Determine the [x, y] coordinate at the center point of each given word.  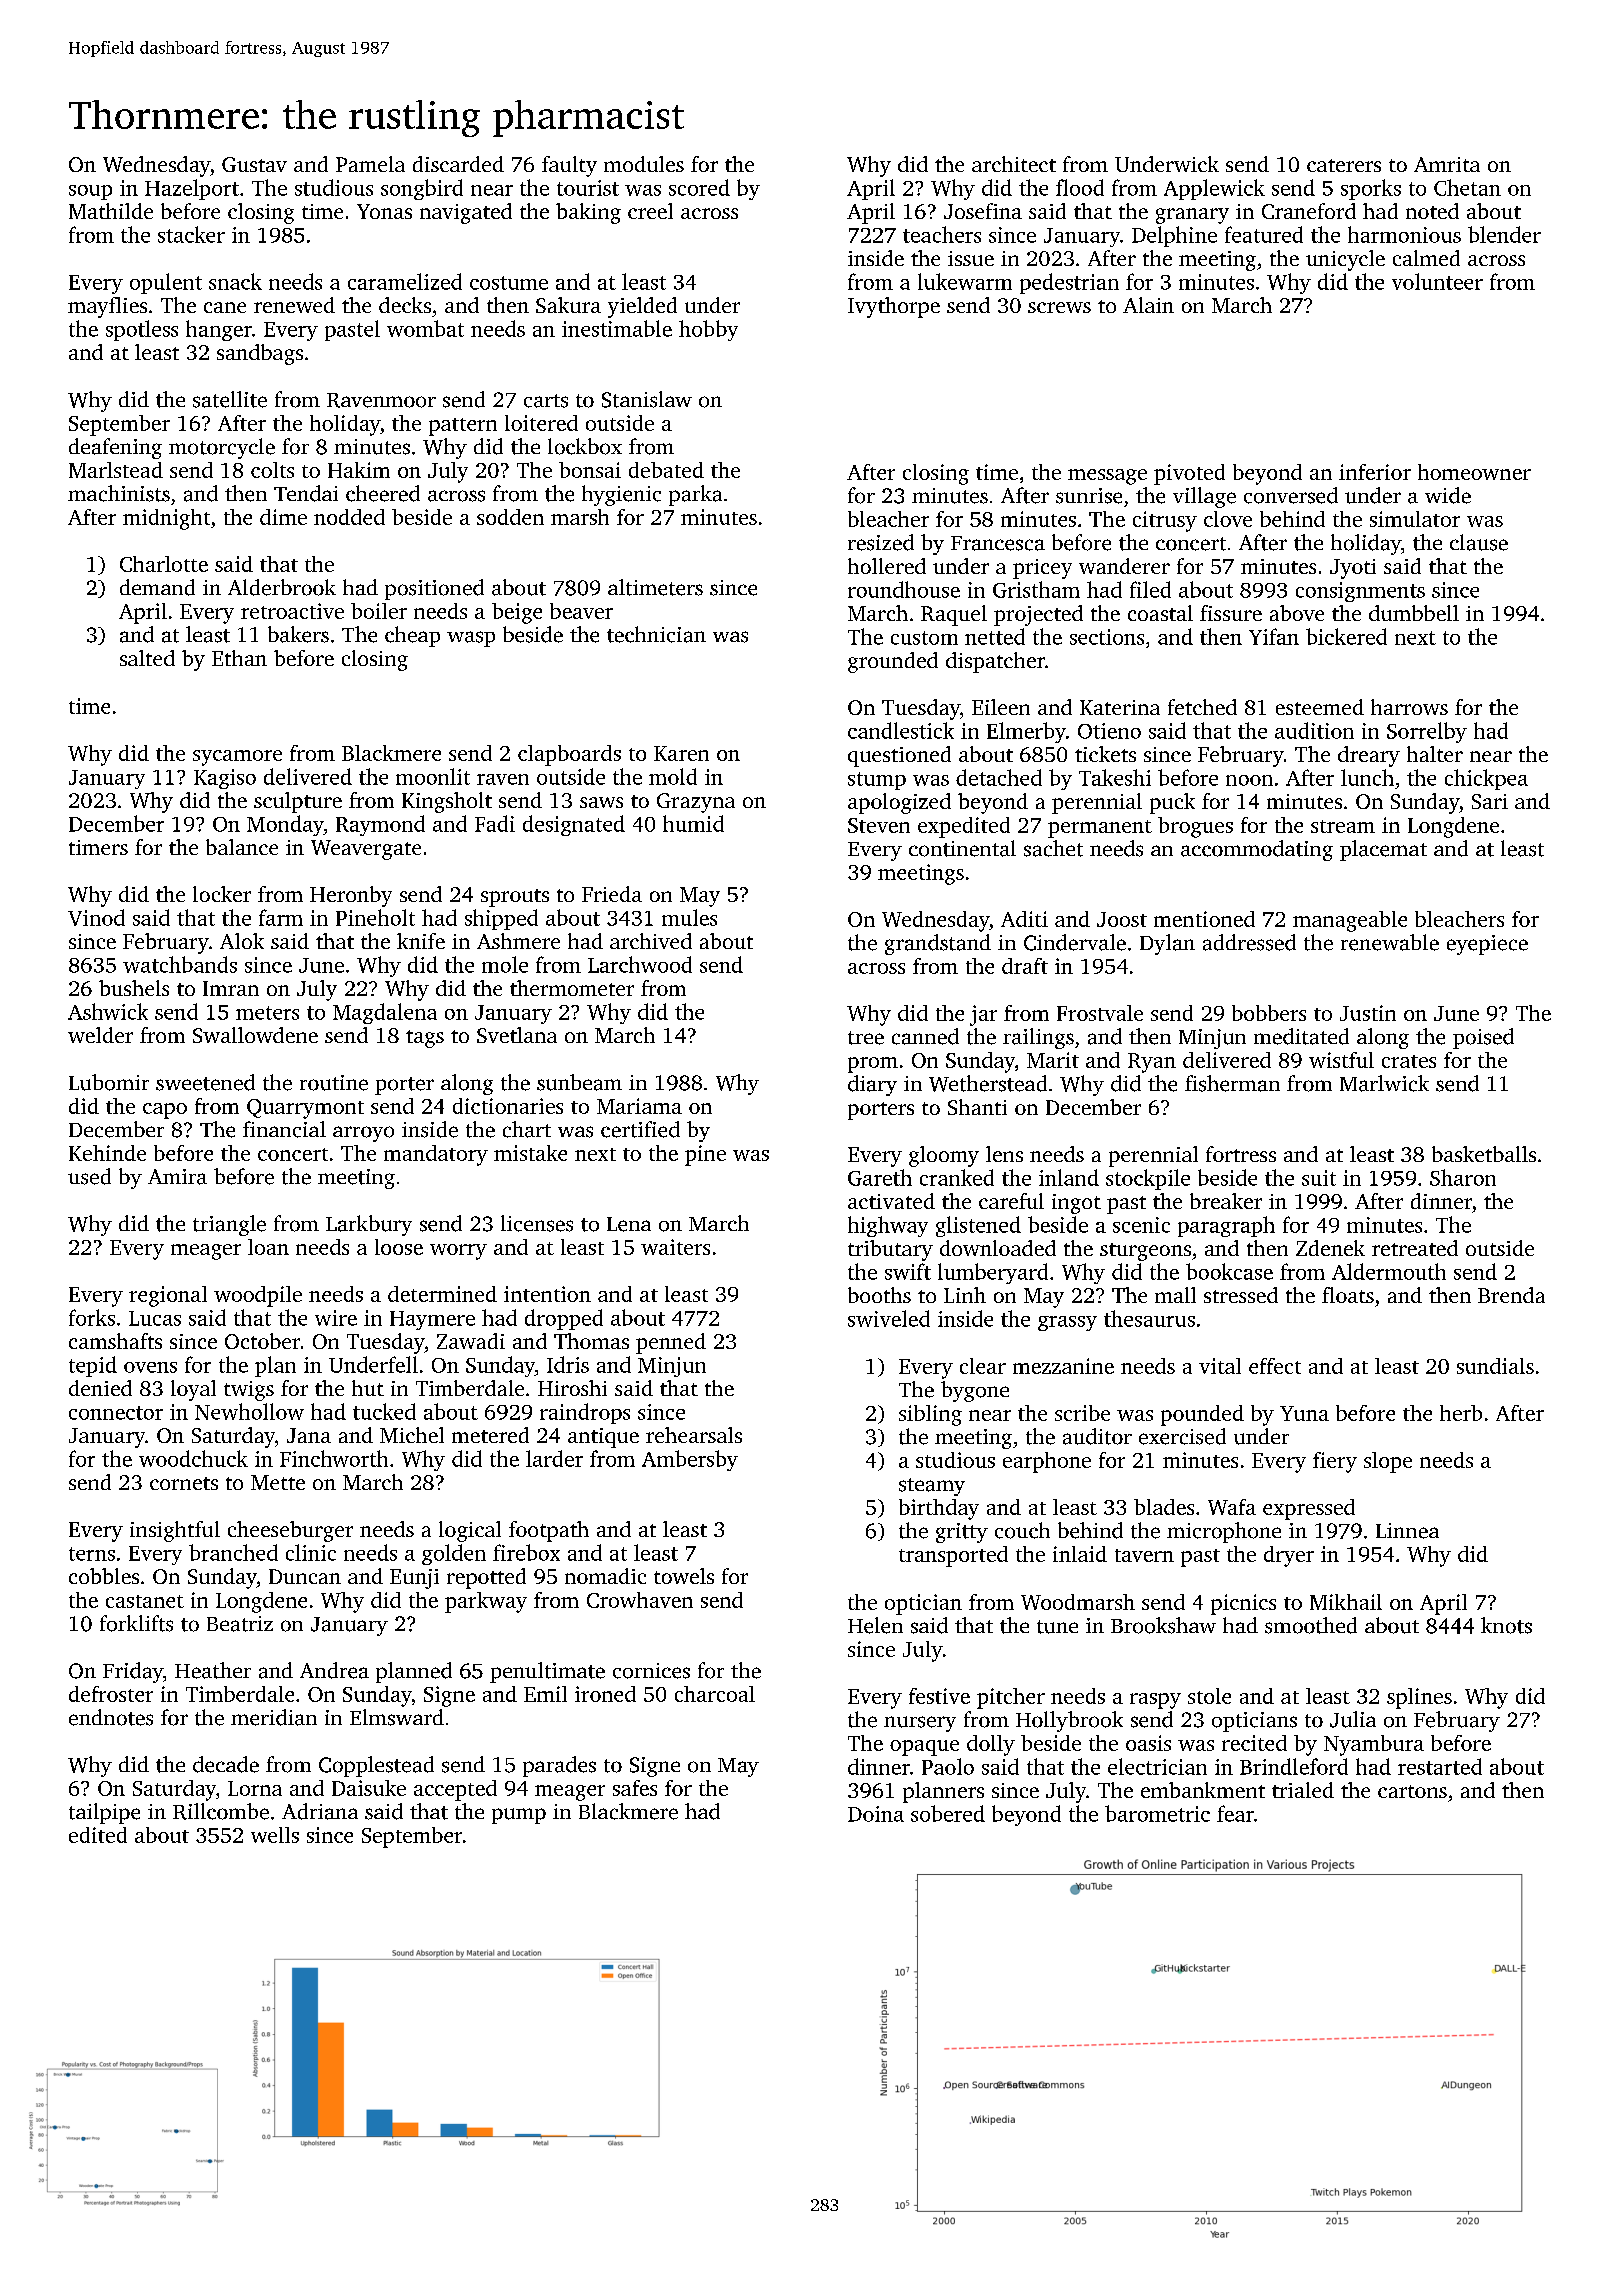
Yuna [1304, 1413]
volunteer [1437, 281]
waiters [675, 1247]
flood [1080, 187]
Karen [681, 753]
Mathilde [111, 211]
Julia [1353, 1719]
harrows [1409, 707]
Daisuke [369, 1788]
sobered [948, 1813]
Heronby [351, 896]
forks [92, 1317]
